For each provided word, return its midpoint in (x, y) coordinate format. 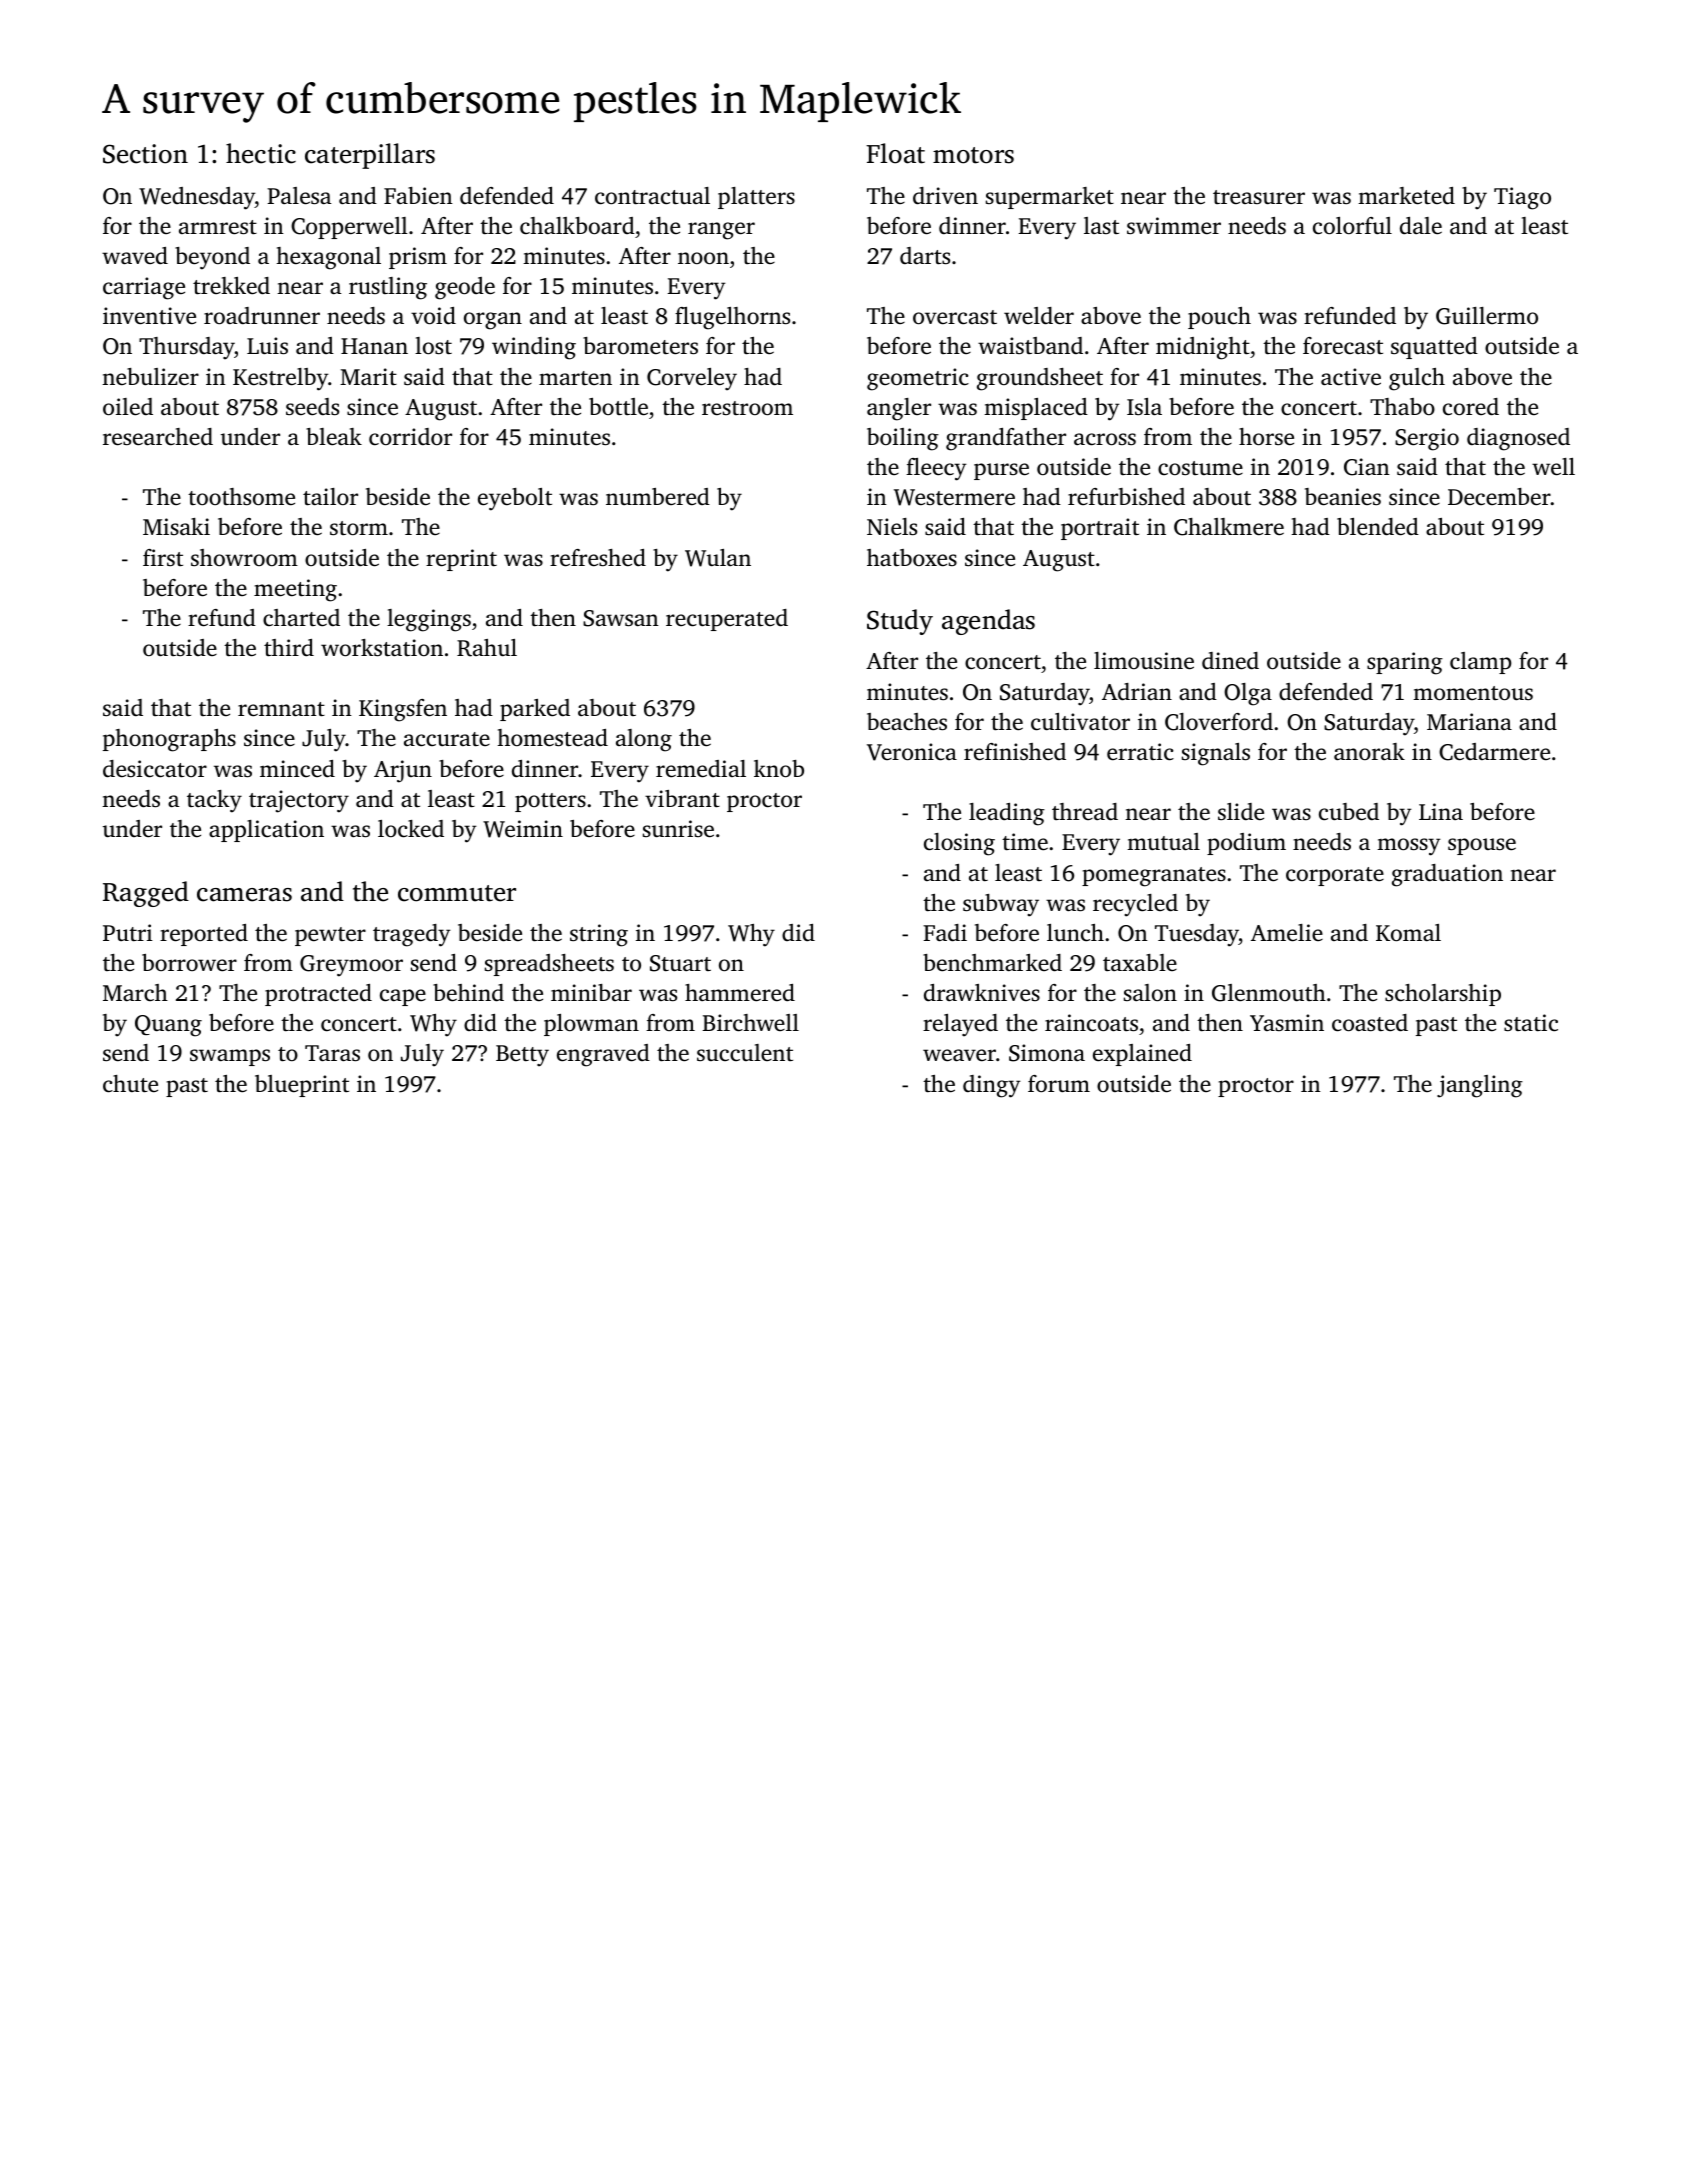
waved (135, 256)
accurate (447, 739)
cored (1471, 407)
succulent (745, 1052)
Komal (1408, 932)
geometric (918, 379)
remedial (701, 769)
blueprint (302, 1086)
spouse (1482, 846)
